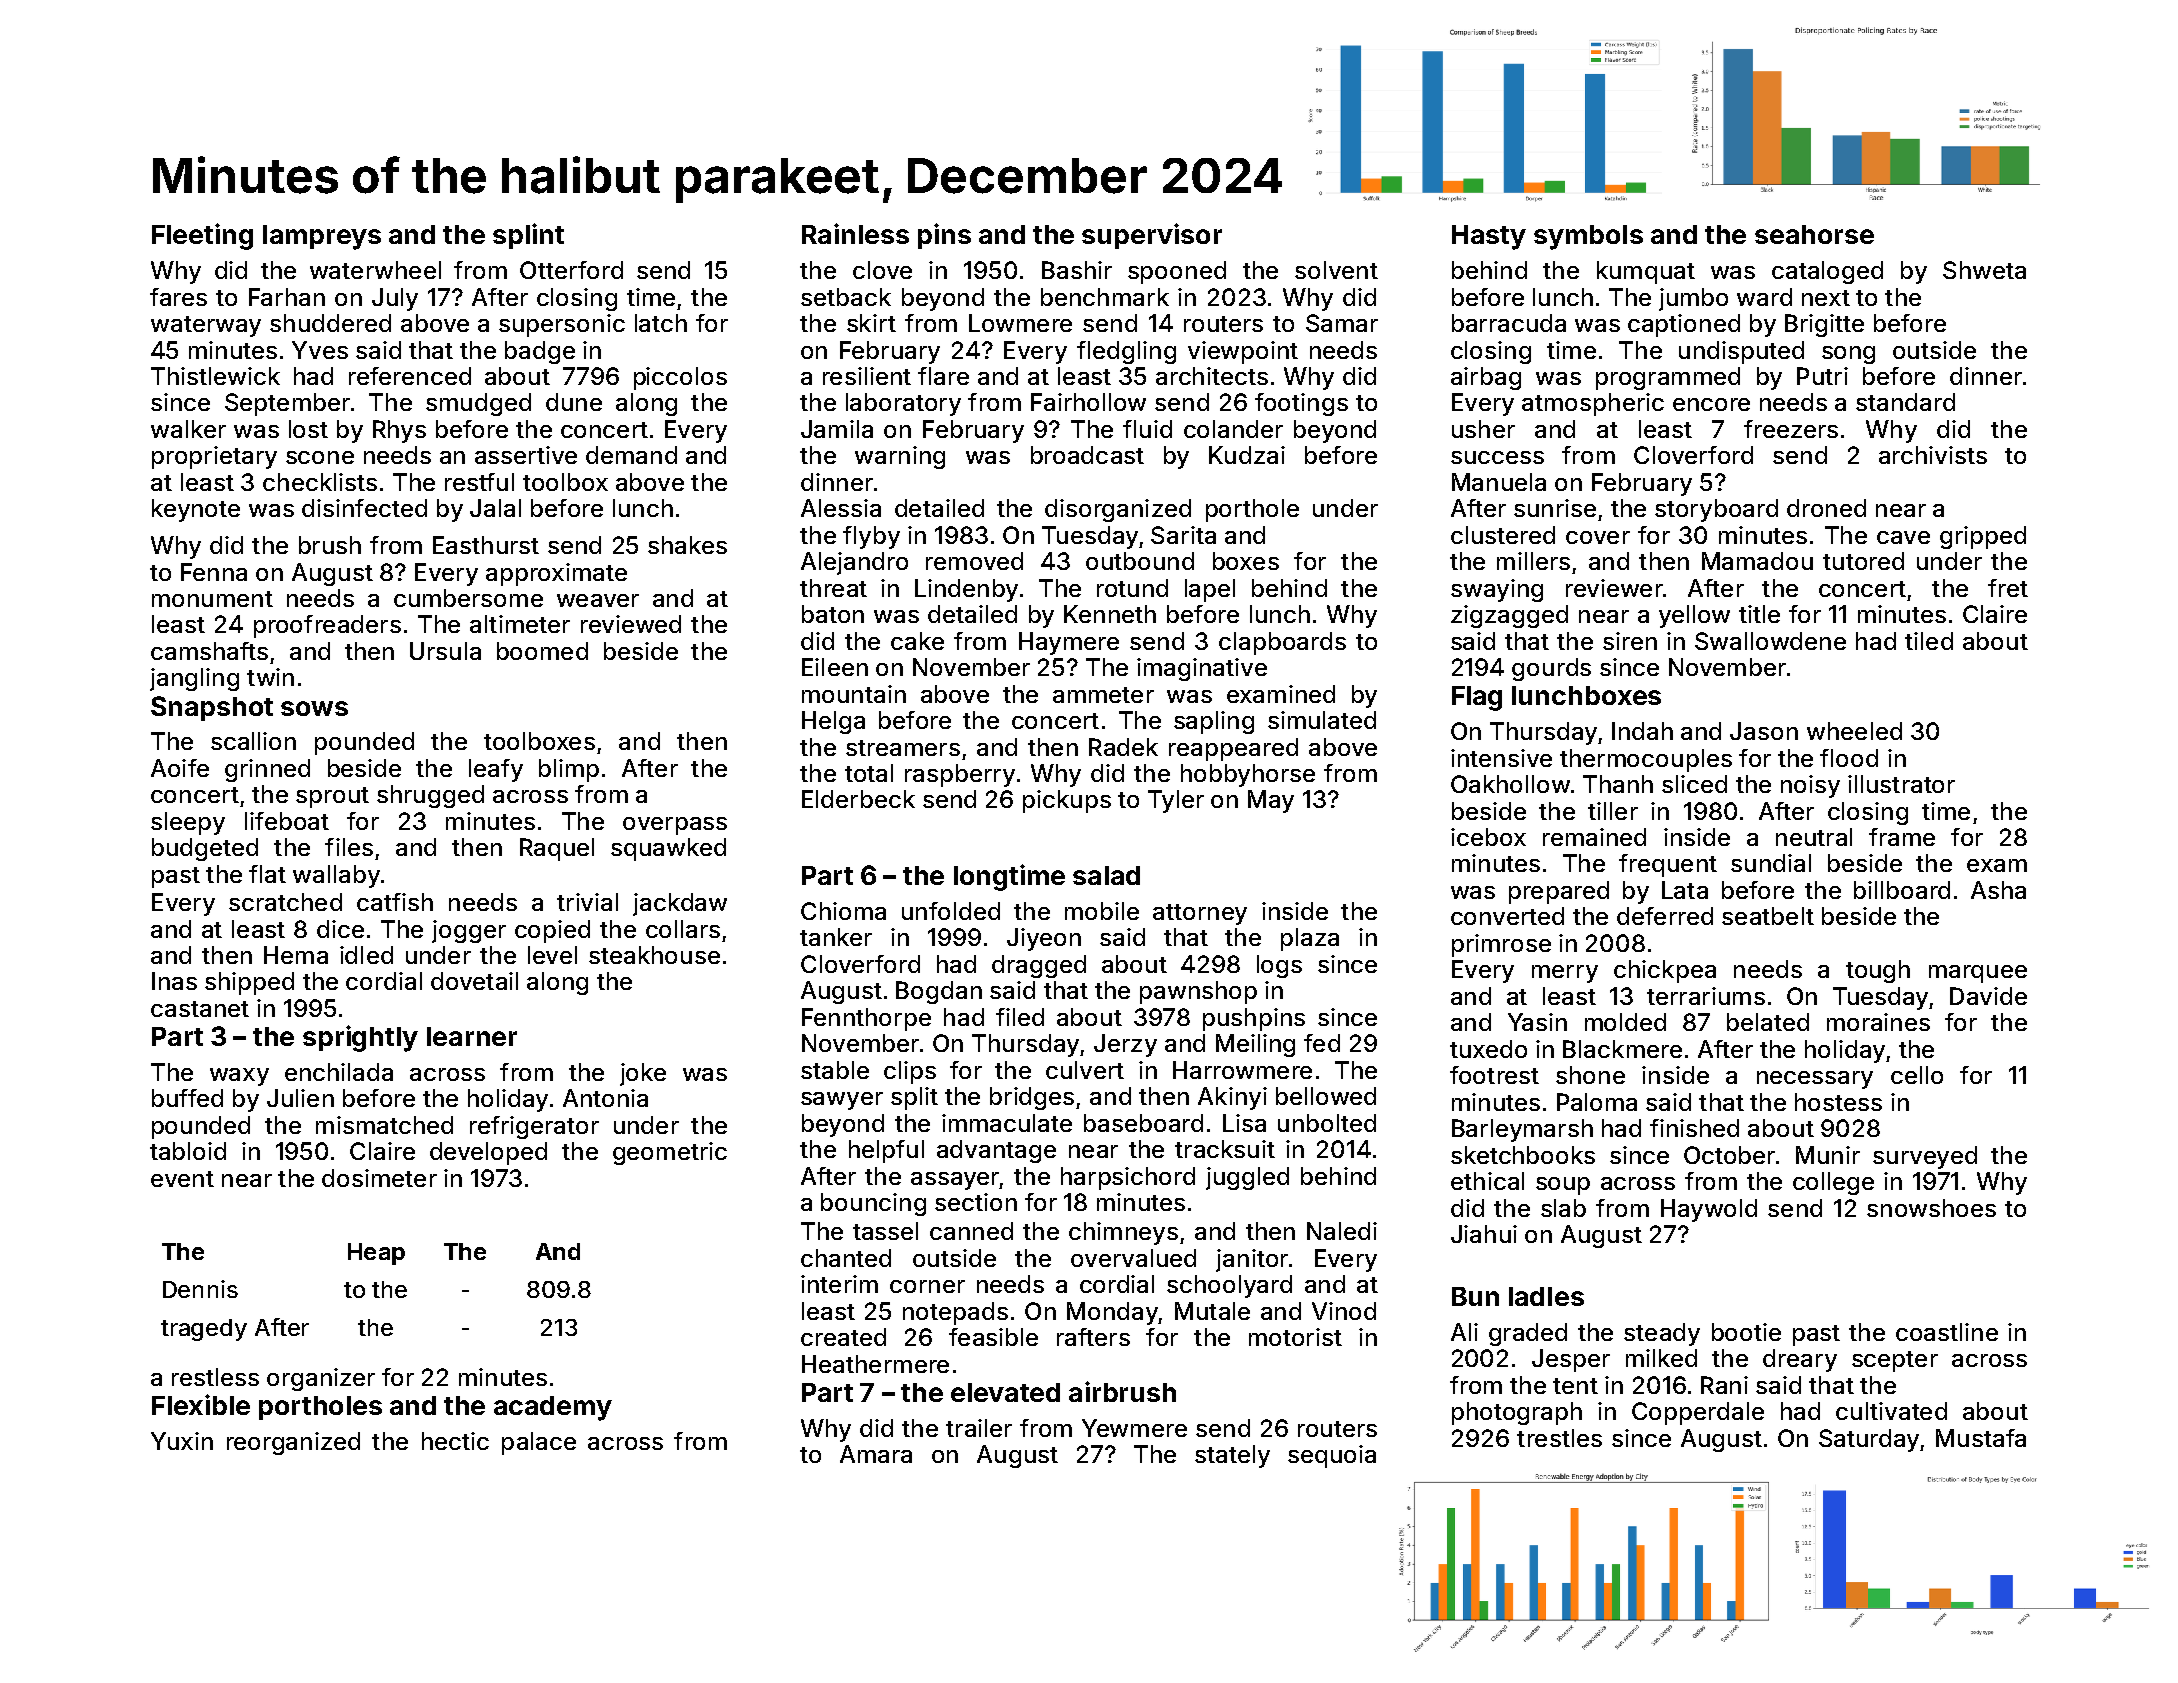  I want to click on Rainless, so click(855, 233).
